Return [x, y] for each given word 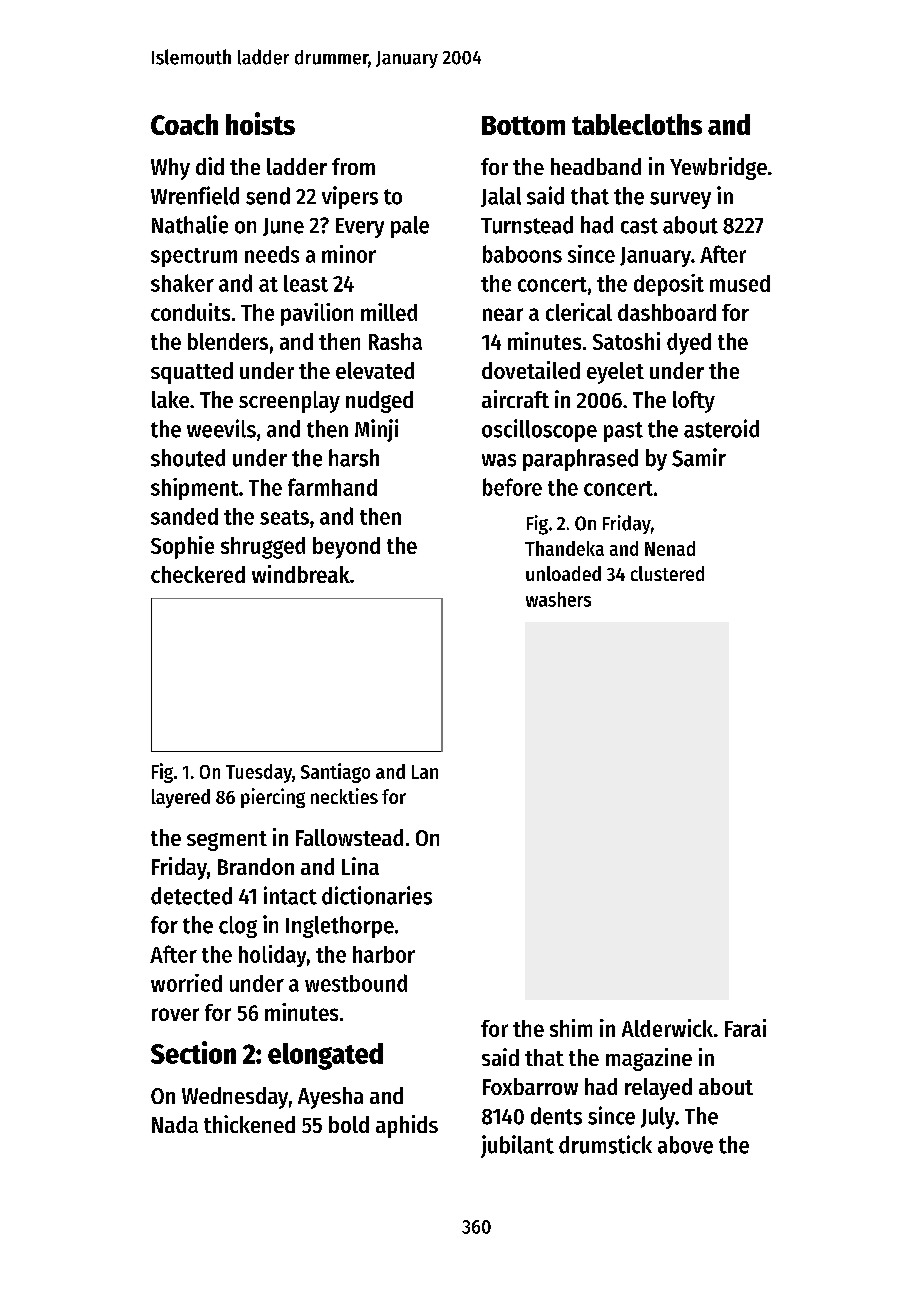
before [512, 487]
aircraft [515, 399]
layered [181, 798]
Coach [184, 124]
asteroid [721, 428]
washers [558, 599]
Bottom [523, 125]
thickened [249, 1124]
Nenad [670, 548]
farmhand [332, 487]
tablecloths [637, 124]
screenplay [289, 402]
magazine [649, 1059]
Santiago [335, 773]
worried [186, 983]
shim [571, 1028]
